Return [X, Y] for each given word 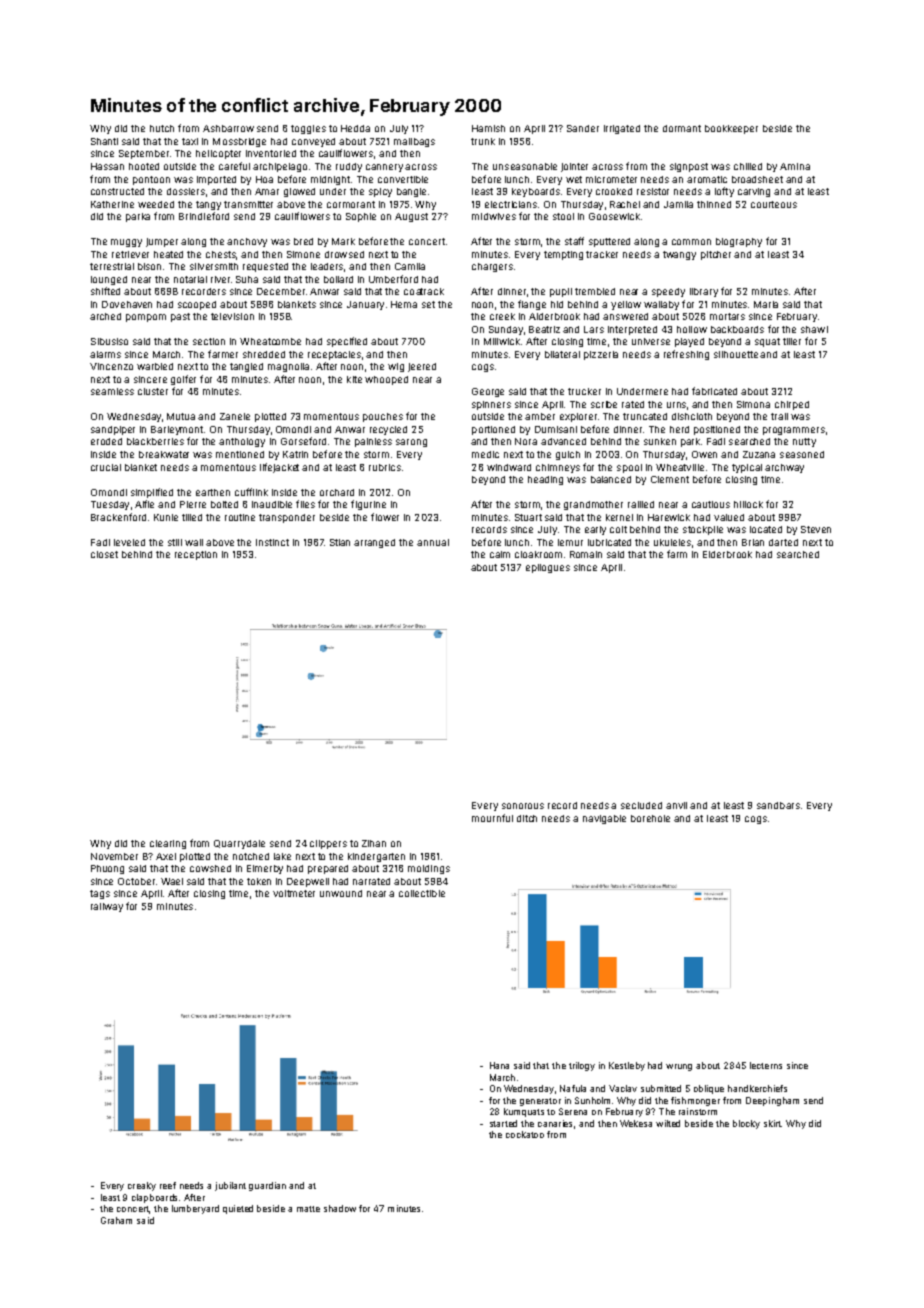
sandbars [778, 805]
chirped [792, 405]
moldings [429, 869]
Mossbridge [239, 142]
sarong [411, 443]
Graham [116, 1220]
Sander [583, 128]
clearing [168, 844]
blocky [746, 1124]
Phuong [107, 869]
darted [783, 542]
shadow [340, 1208]
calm [500, 554]
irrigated [622, 129]
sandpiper [113, 430]
